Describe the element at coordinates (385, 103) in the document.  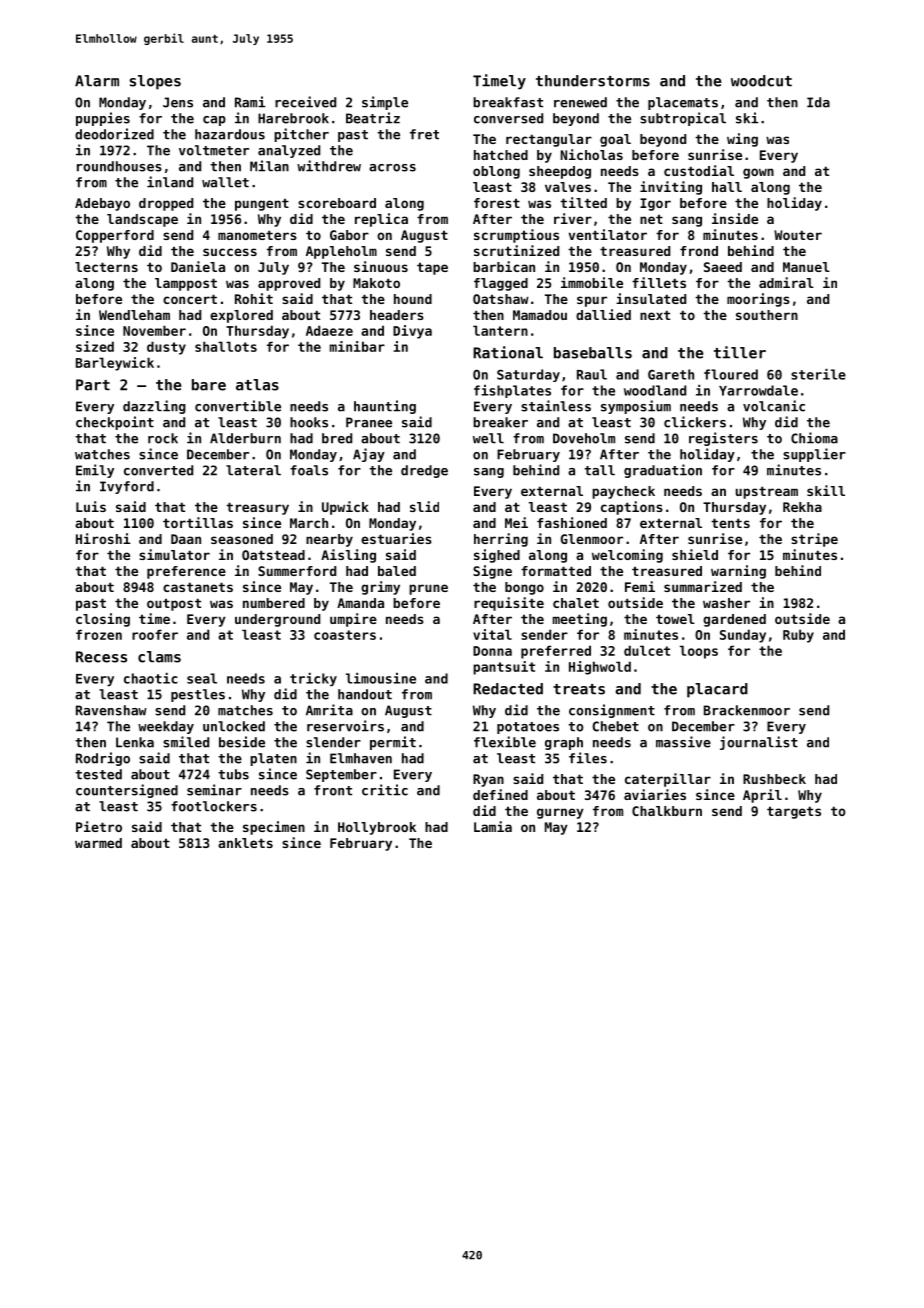
I see `simple` at that location.
